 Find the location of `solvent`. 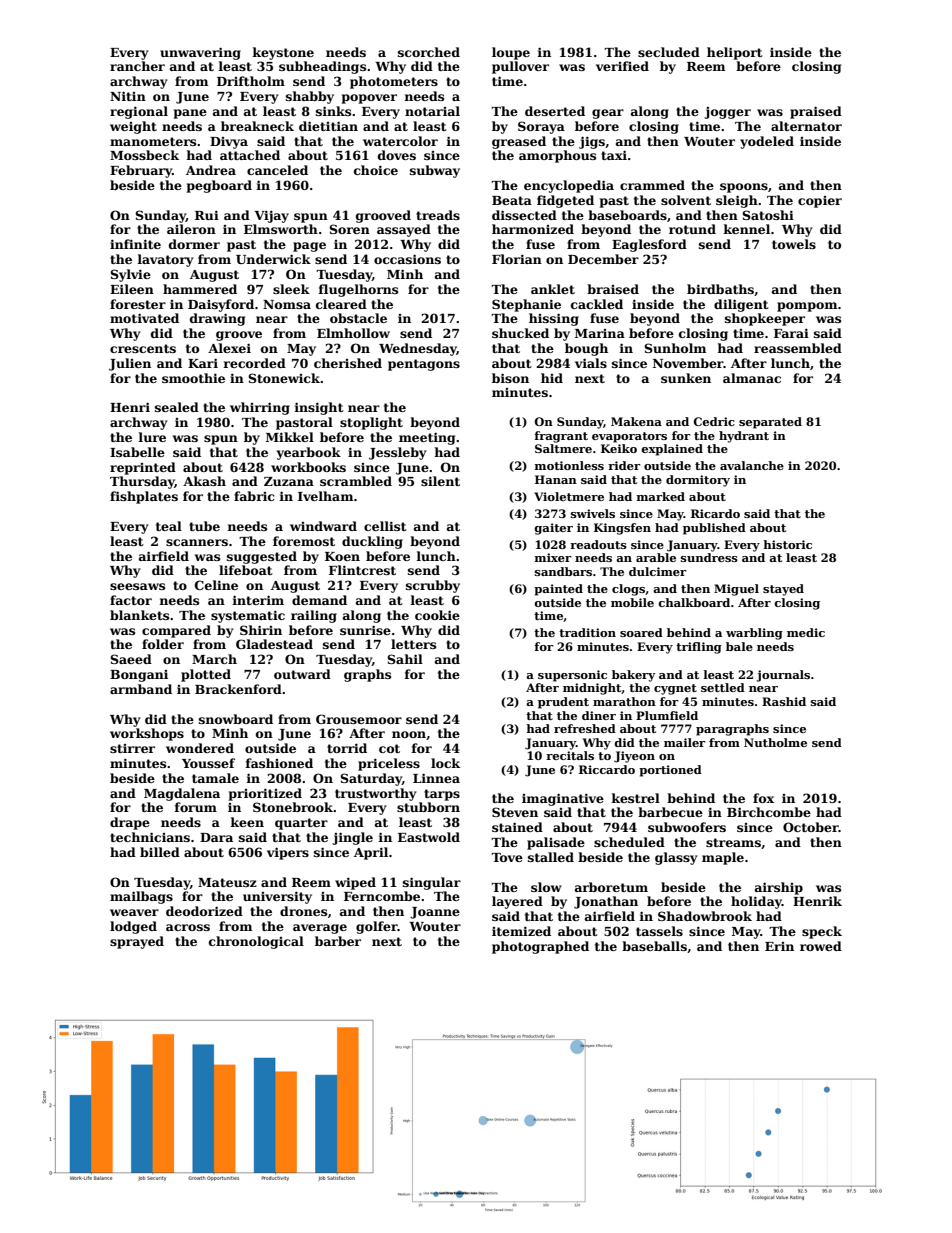

solvent is located at coordinates (686, 200).
